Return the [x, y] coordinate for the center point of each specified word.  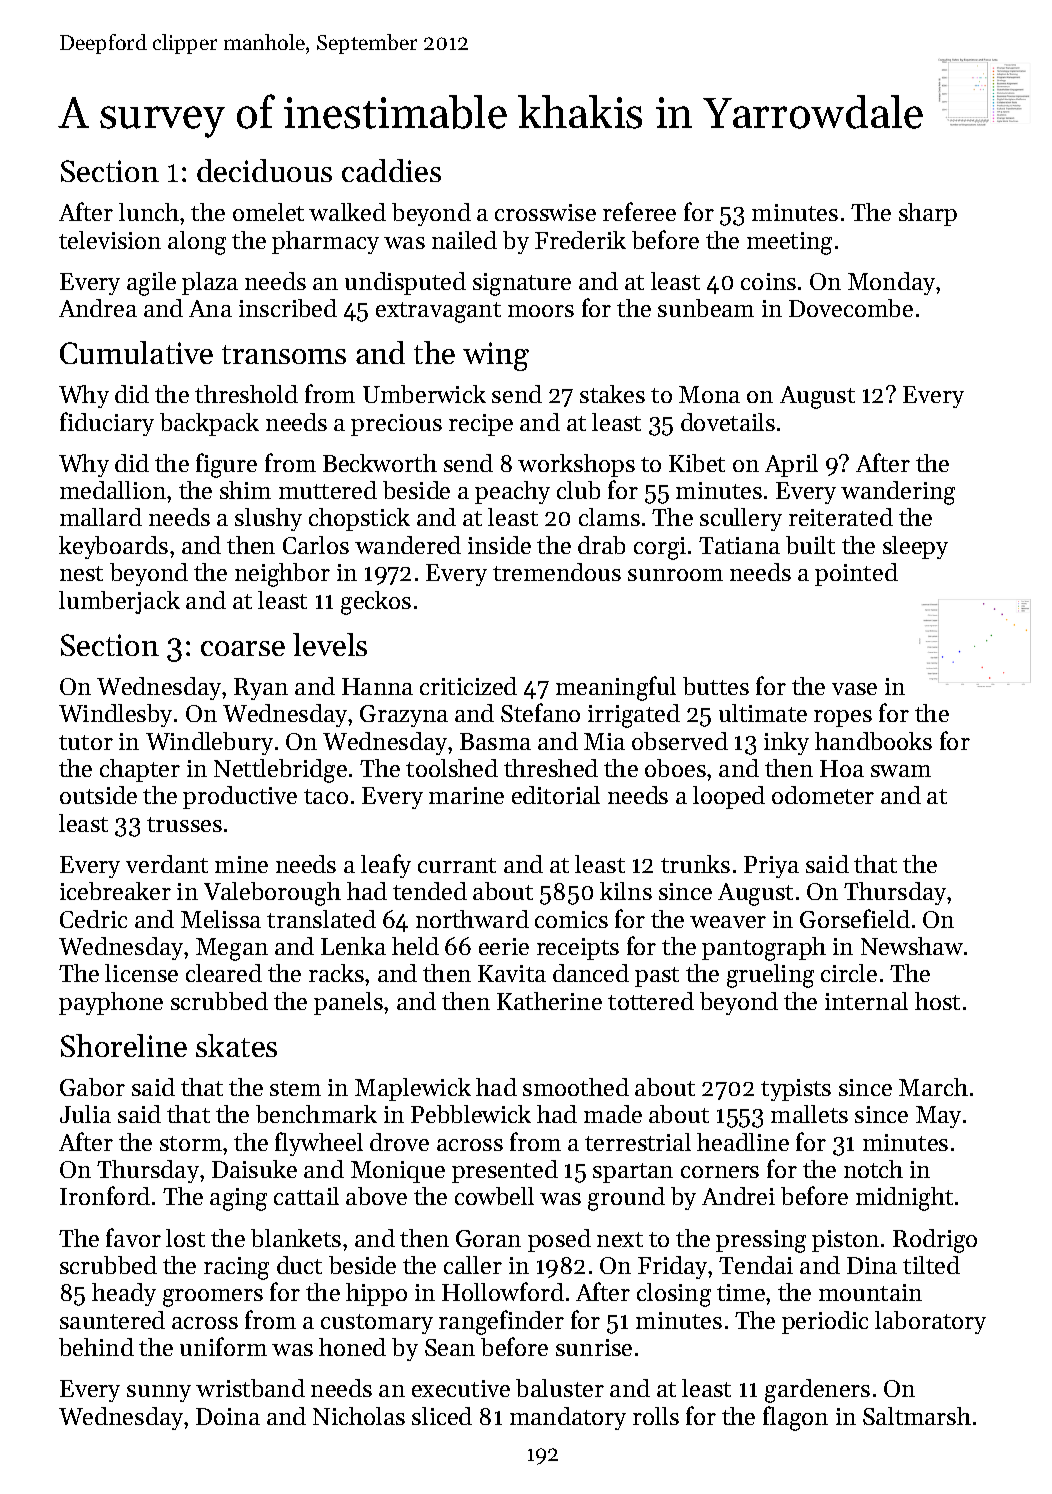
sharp [928, 214]
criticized [468, 686]
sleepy [915, 547]
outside [98, 795]
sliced [442, 1416]
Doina [228, 1416]
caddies [391, 170]
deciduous [264, 170]
